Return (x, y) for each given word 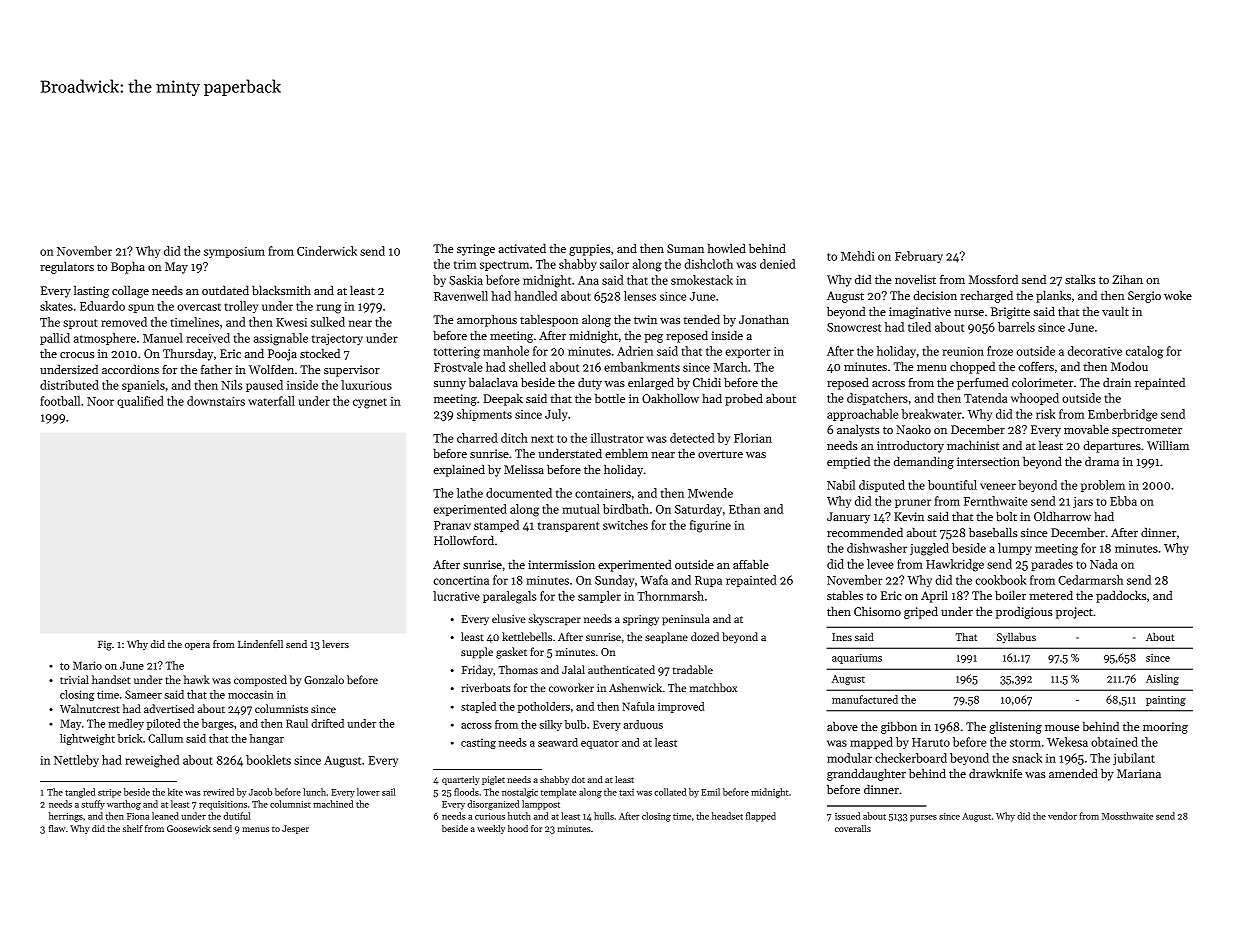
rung (329, 309)
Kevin (909, 516)
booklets (268, 760)
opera (197, 646)
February (919, 257)
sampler (599, 597)
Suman (685, 248)
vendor (1062, 816)
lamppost (541, 805)
